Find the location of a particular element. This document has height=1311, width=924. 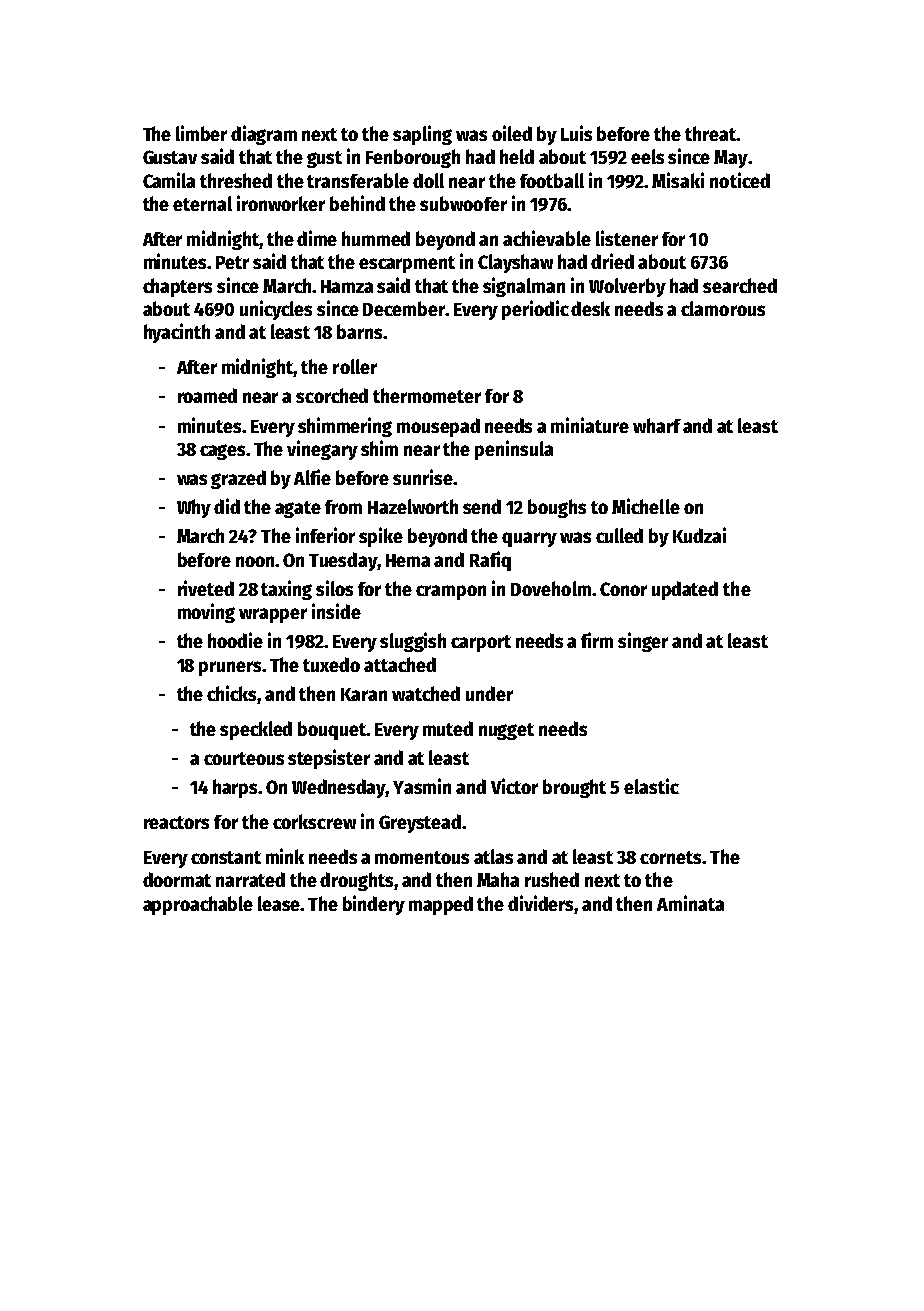

lease is located at coordinates (279, 903).
